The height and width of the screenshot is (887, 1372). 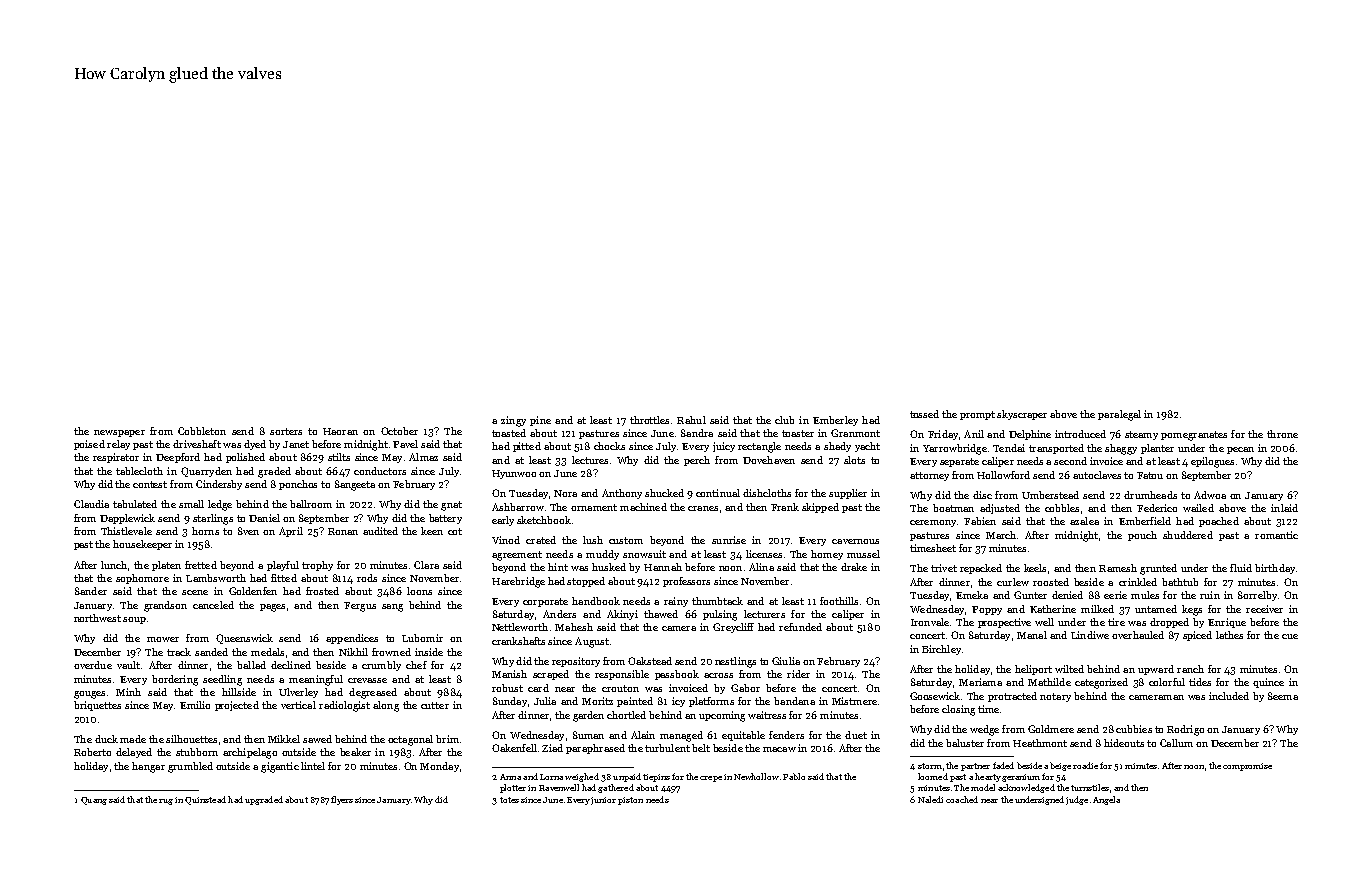 What do you see at coordinates (616, 788) in the screenshot?
I see `gathered` at bounding box center [616, 788].
